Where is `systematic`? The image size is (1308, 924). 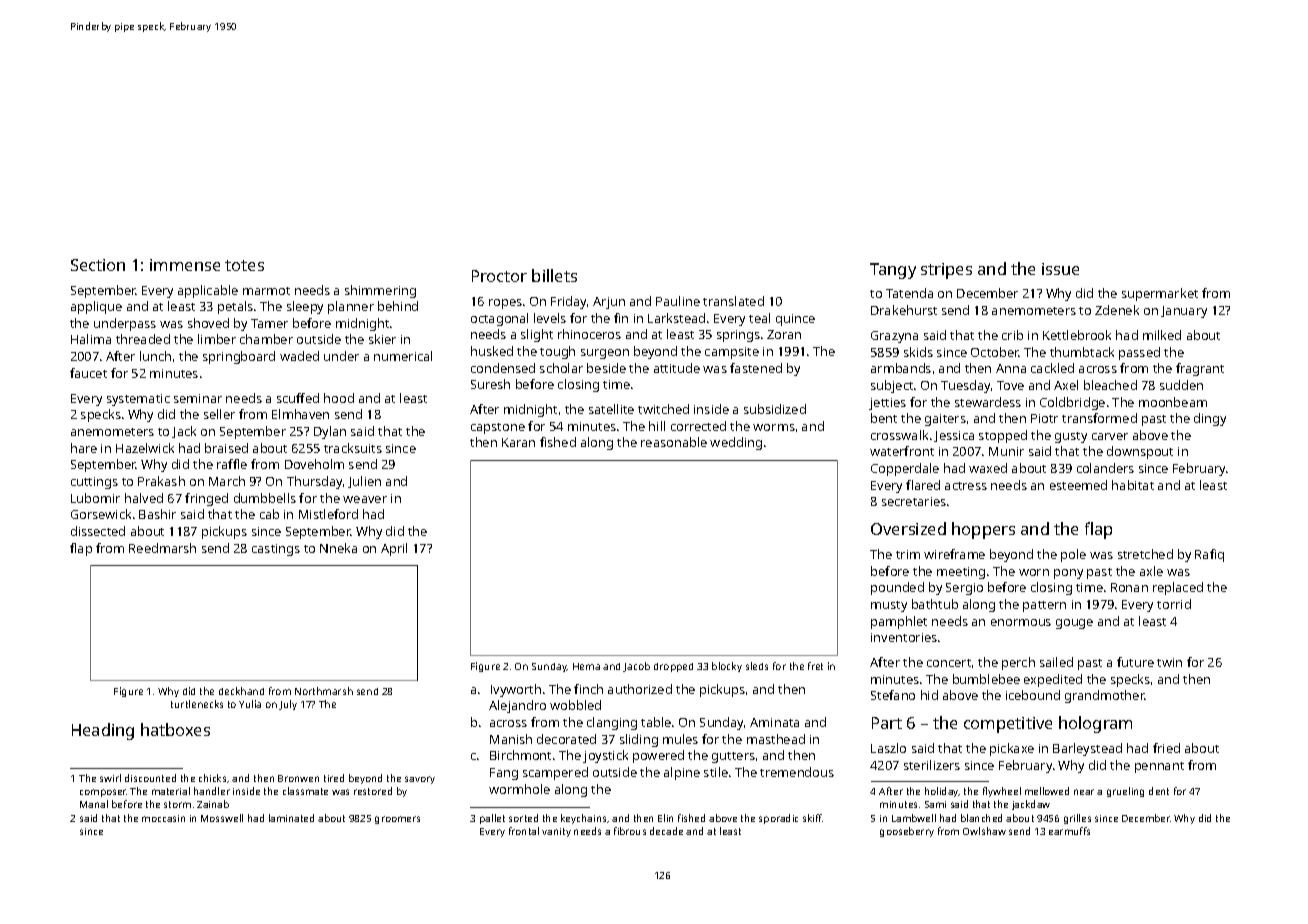
systematic is located at coordinates (138, 400).
